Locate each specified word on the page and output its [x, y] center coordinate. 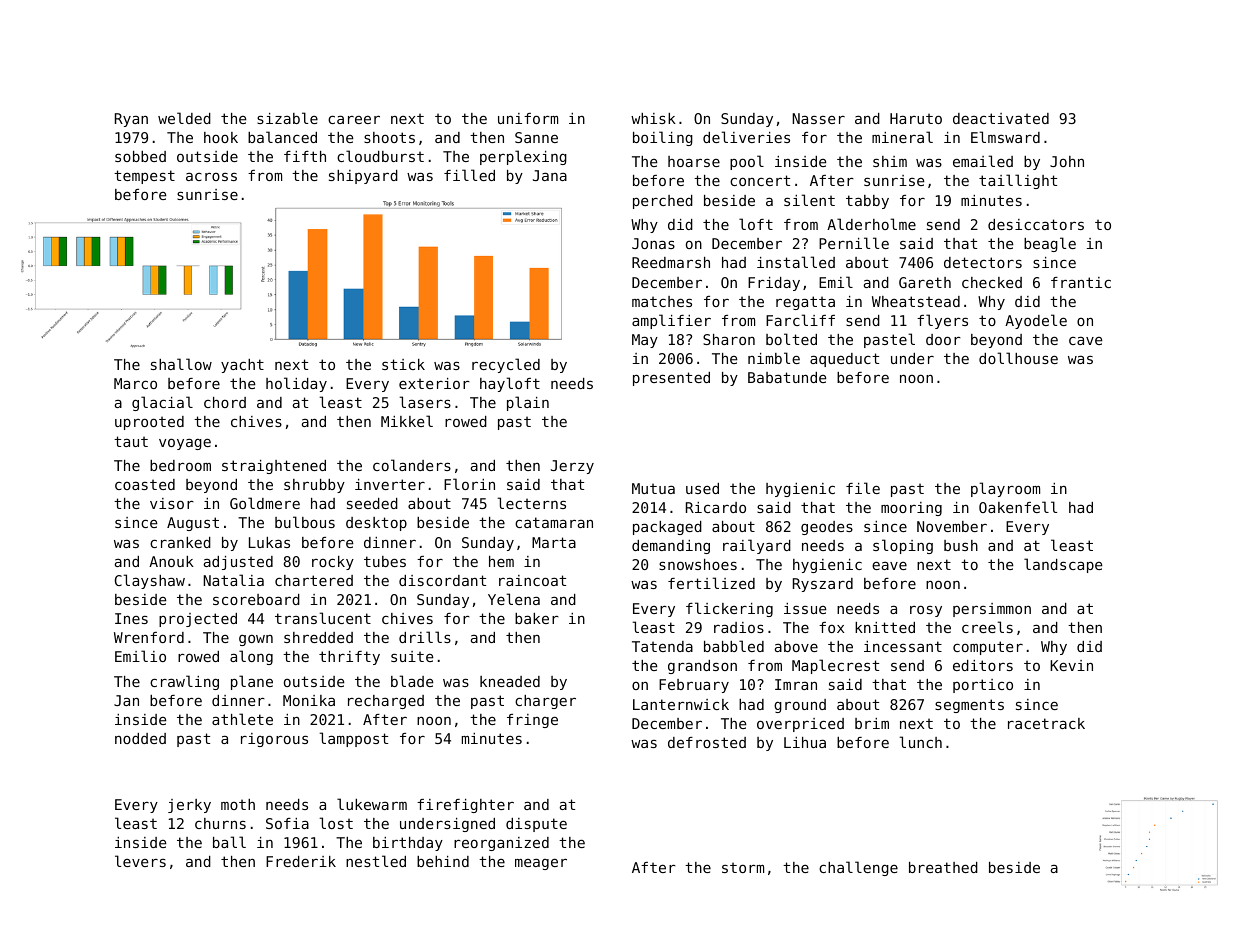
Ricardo [716, 507]
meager [541, 864]
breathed [943, 867]
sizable [287, 118]
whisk [653, 118]
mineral [902, 137]
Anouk [171, 561]
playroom [1005, 489]
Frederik [301, 861]
